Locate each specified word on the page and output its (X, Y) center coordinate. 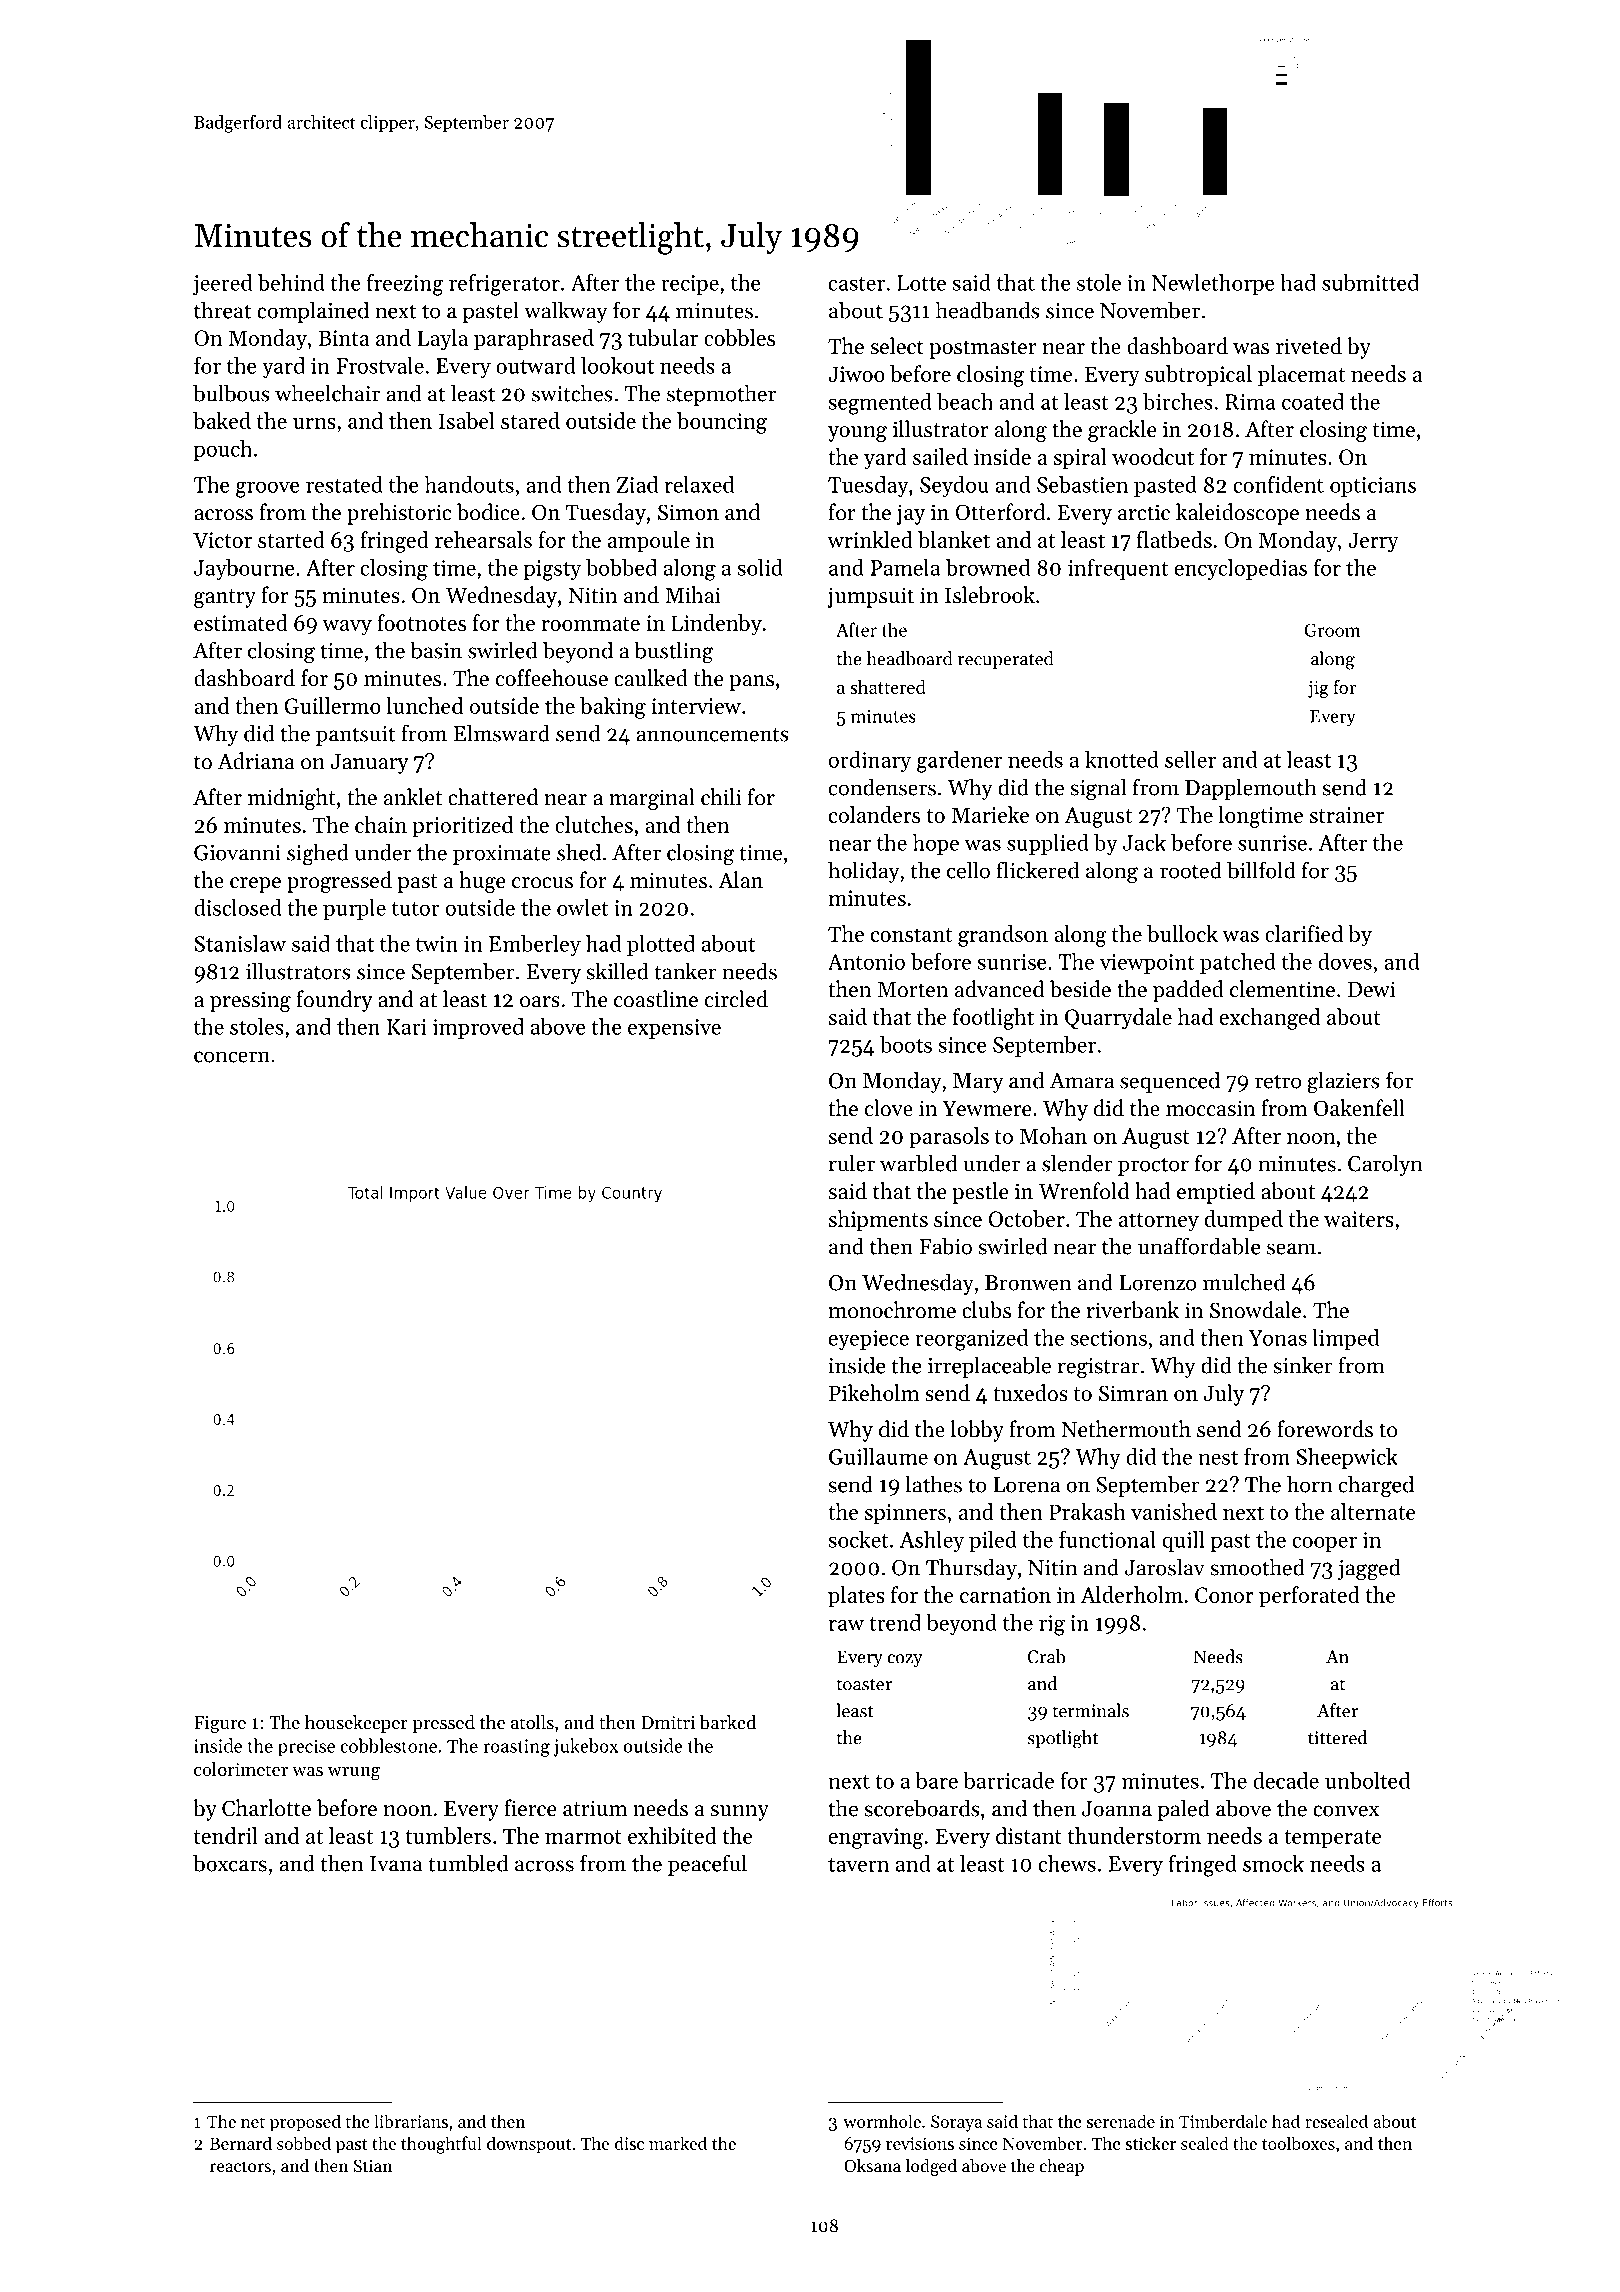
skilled (617, 971)
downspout (529, 2145)
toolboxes (1298, 2143)
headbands (988, 310)
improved (478, 1028)
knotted (1122, 759)
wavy (347, 628)
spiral (1080, 459)
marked (678, 2143)
